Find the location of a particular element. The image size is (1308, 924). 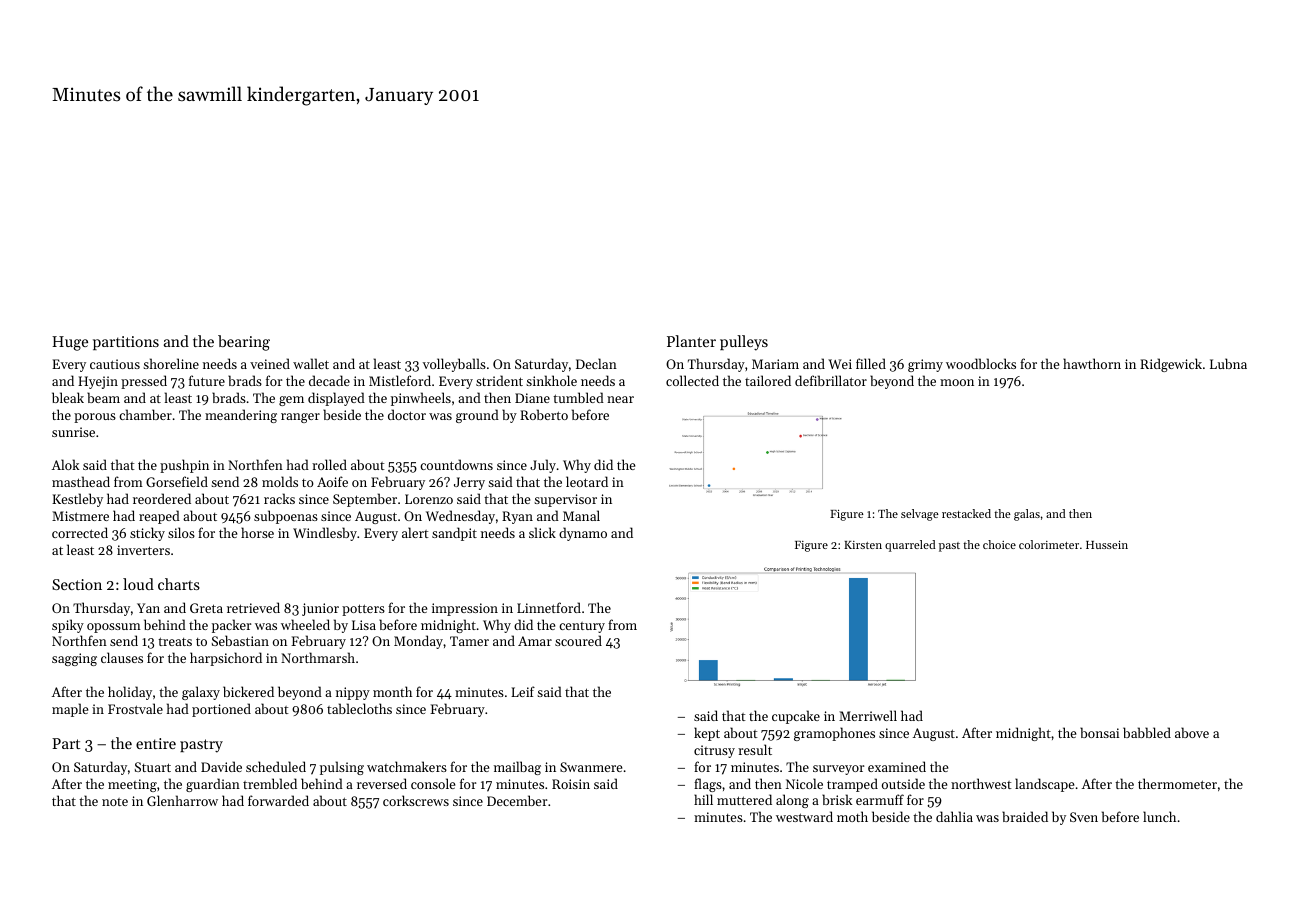

Aoife is located at coordinates (332, 481).
